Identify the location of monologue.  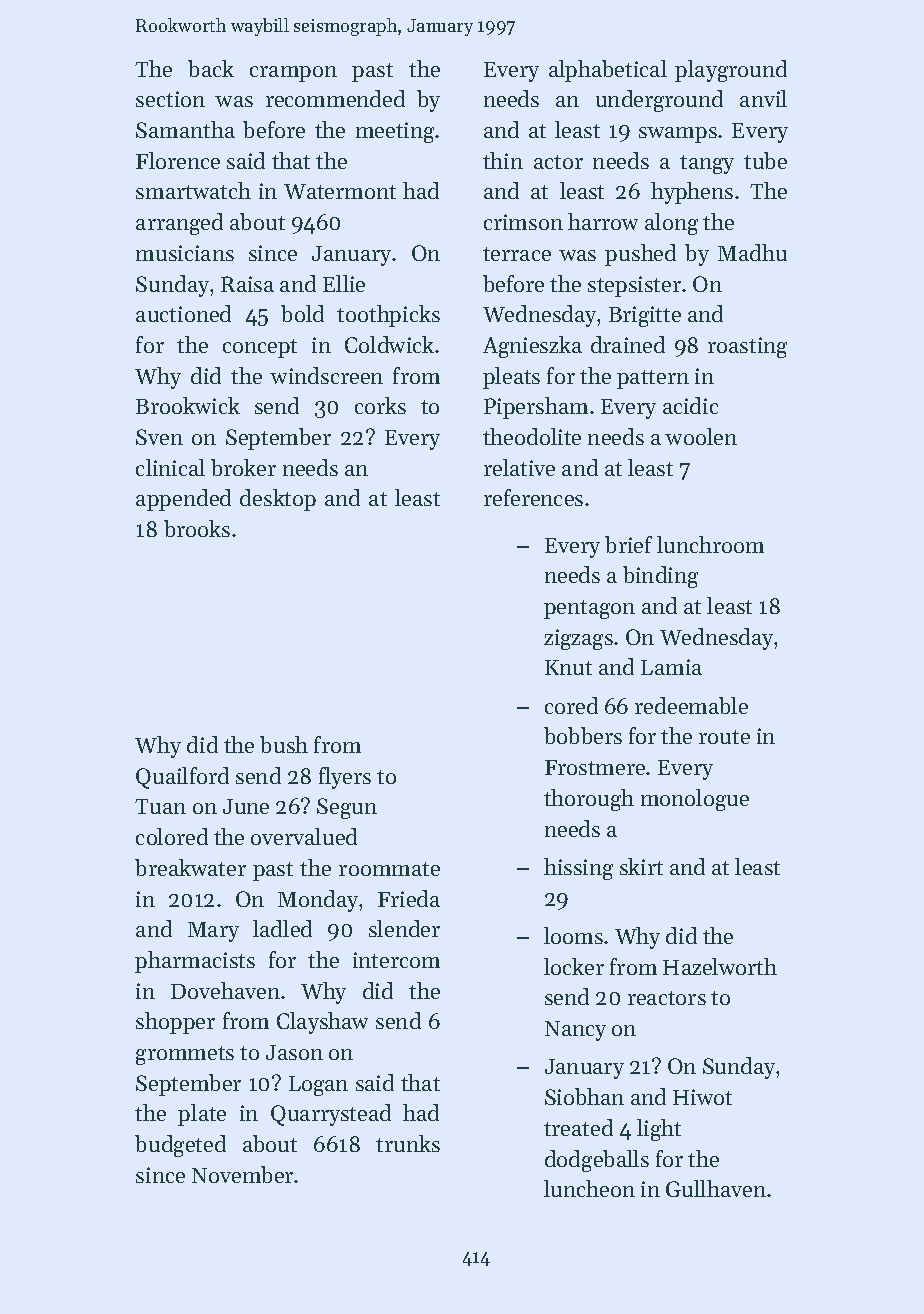
(695, 800).
